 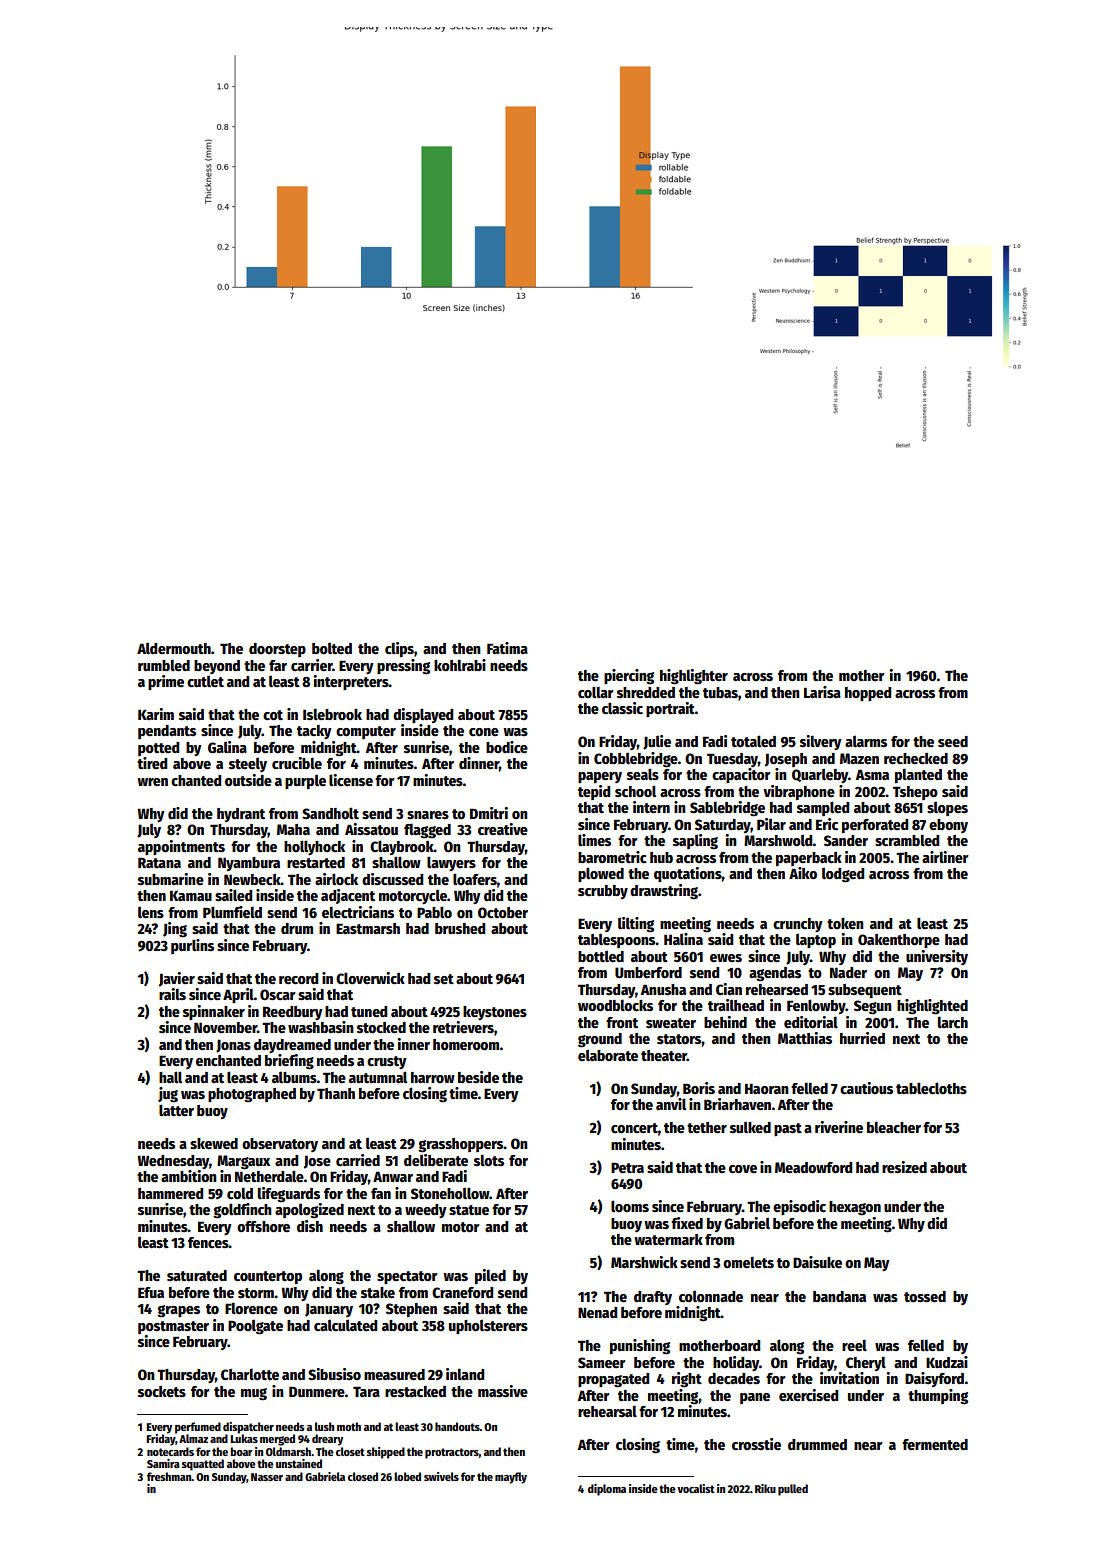 What do you see at coordinates (171, 879) in the screenshot?
I see `submarine` at bounding box center [171, 879].
